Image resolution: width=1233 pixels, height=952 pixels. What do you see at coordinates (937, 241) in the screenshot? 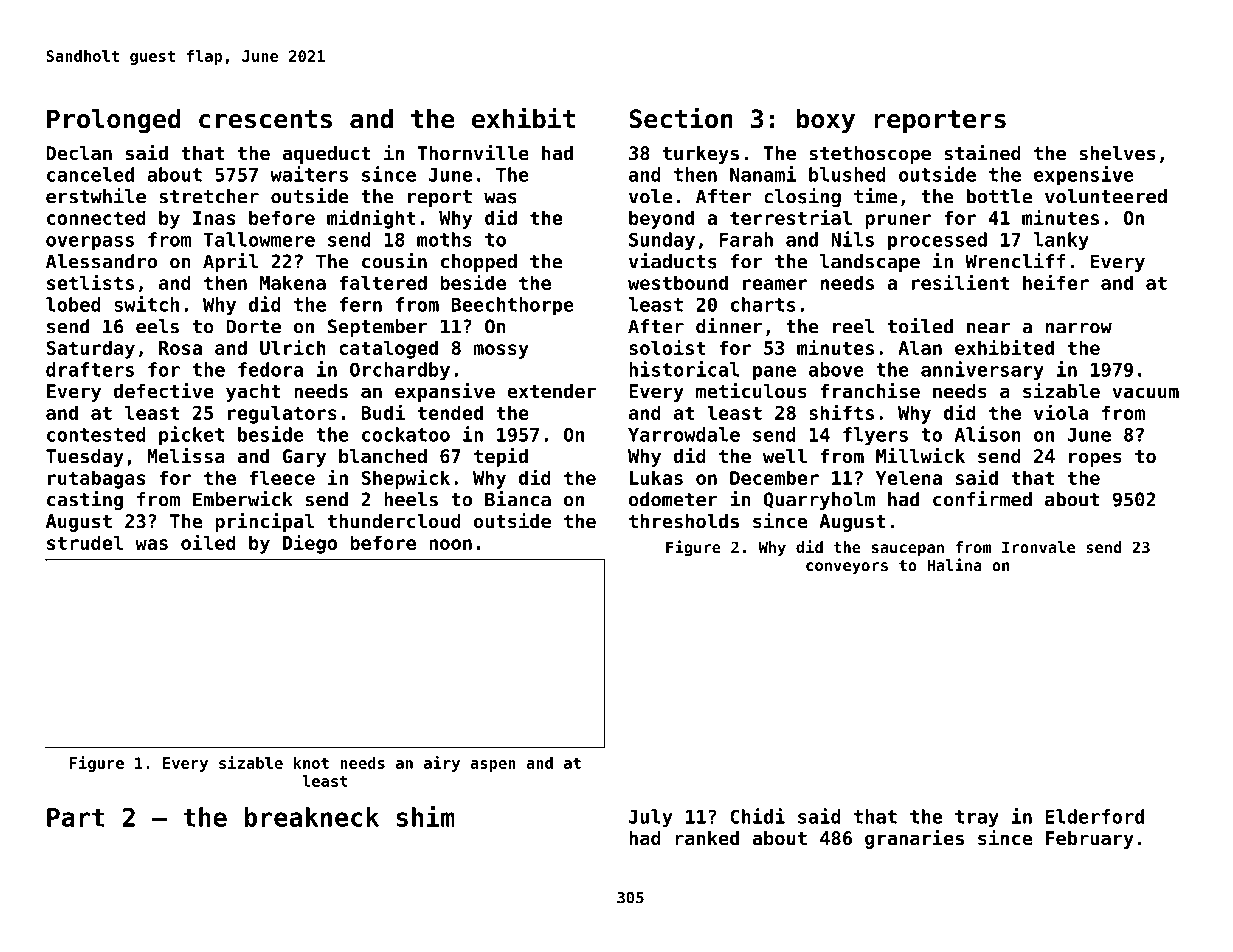
I see `processed` at bounding box center [937, 241].
